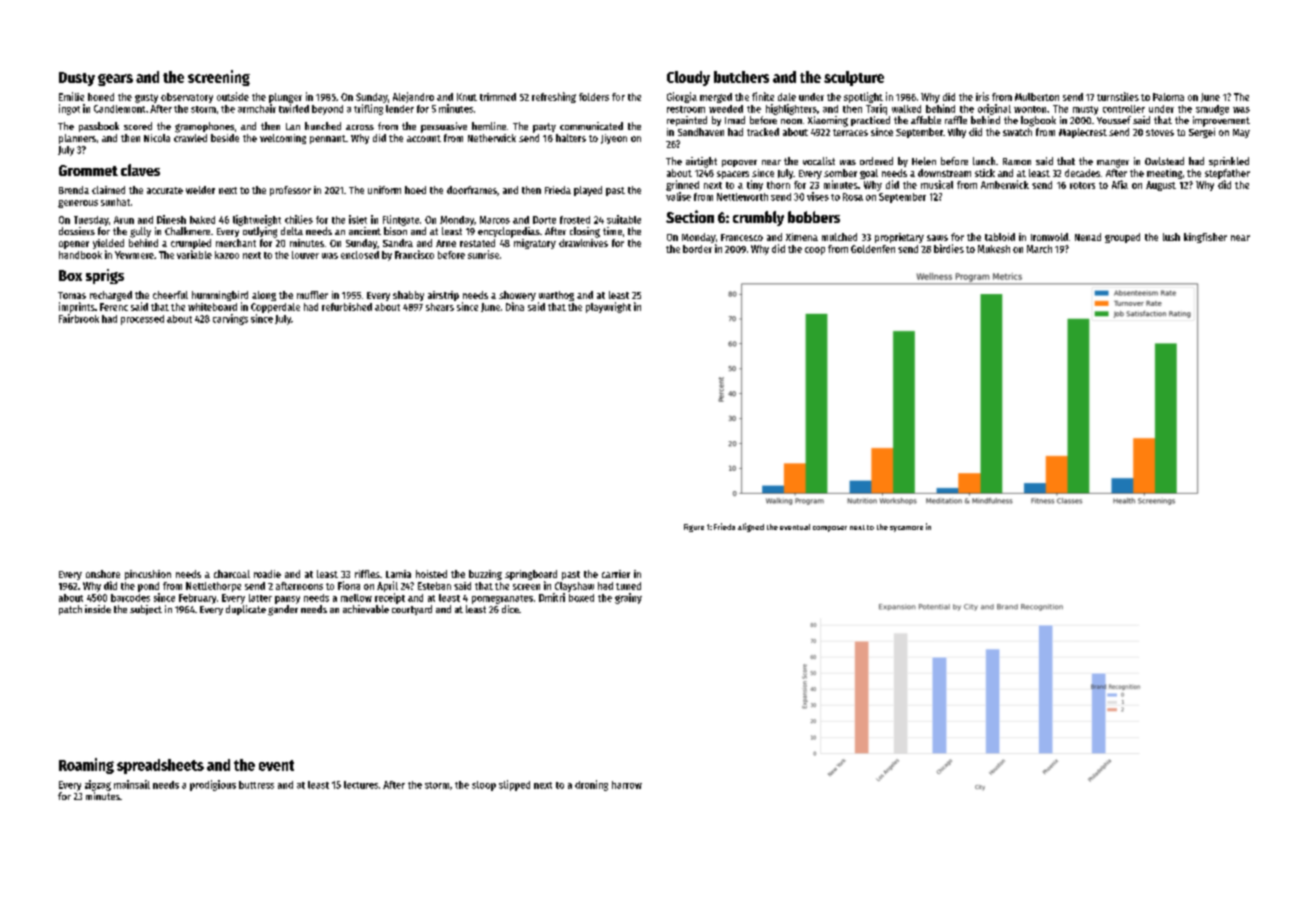  Describe the element at coordinates (1205, 238) in the document. I see `kingfisher` at that location.
